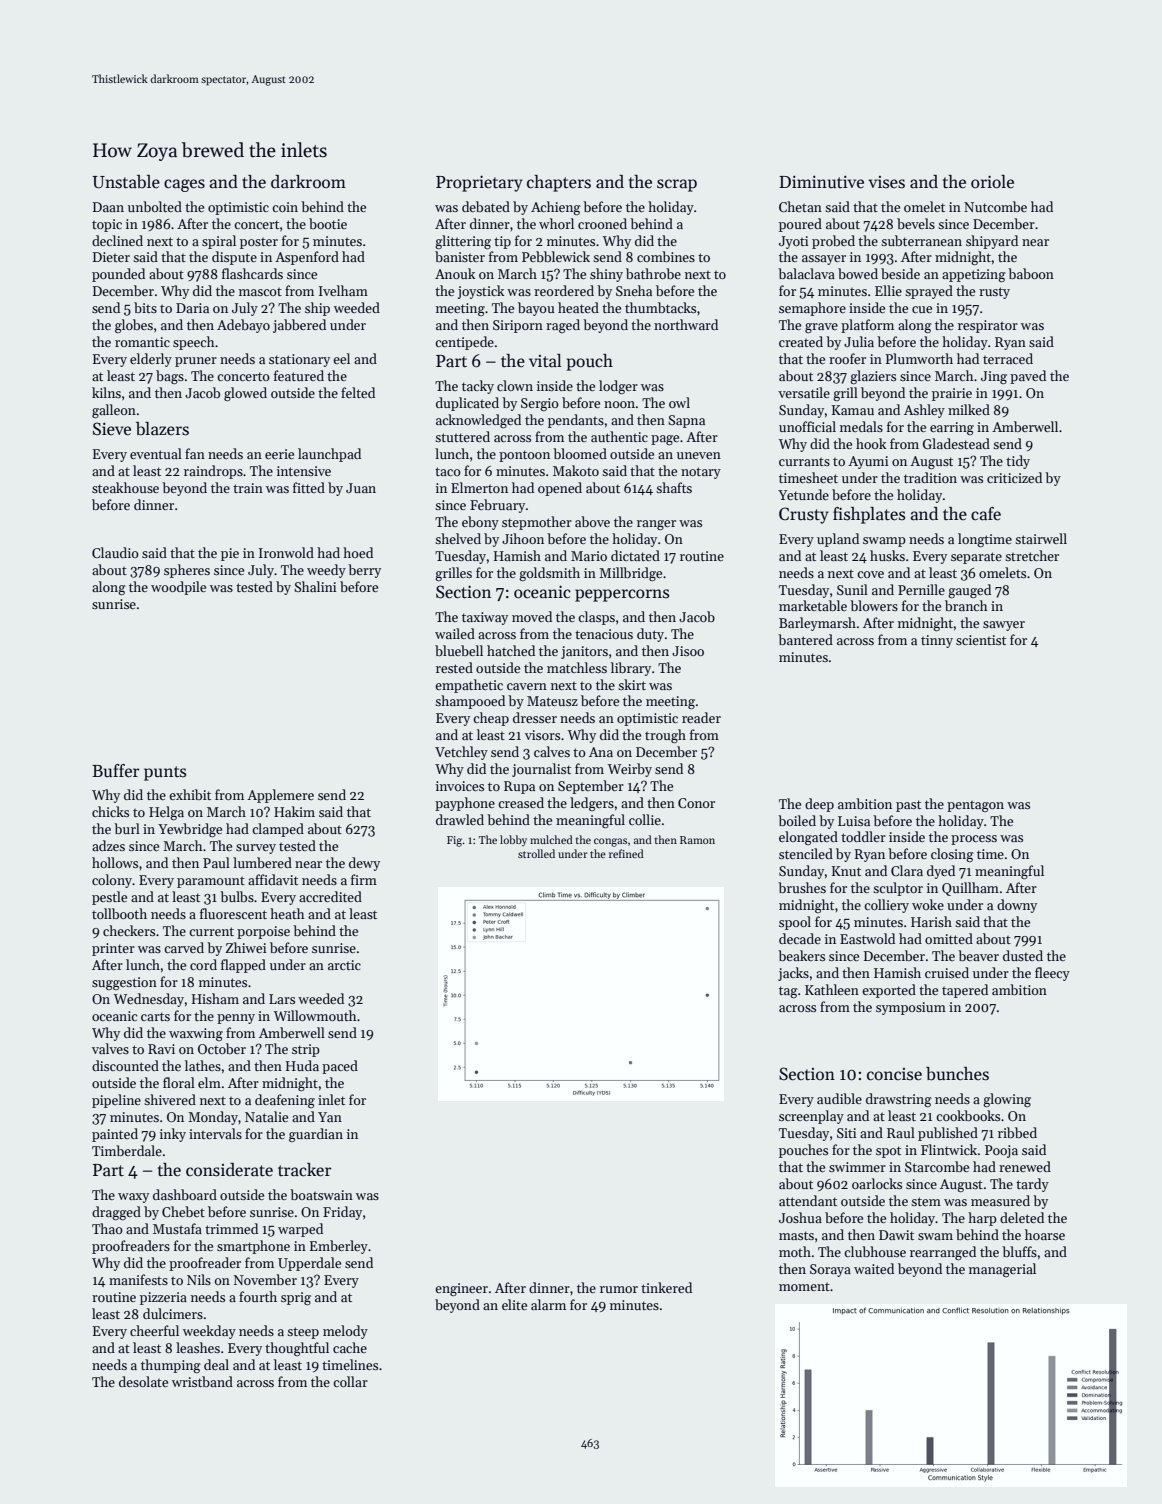 Image resolution: width=1162 pixels, height=1504 pixels. What do you see at coordinates (461, 753) in the screenshot?
I see `Vetchley` at bounding box center [461, 753].
